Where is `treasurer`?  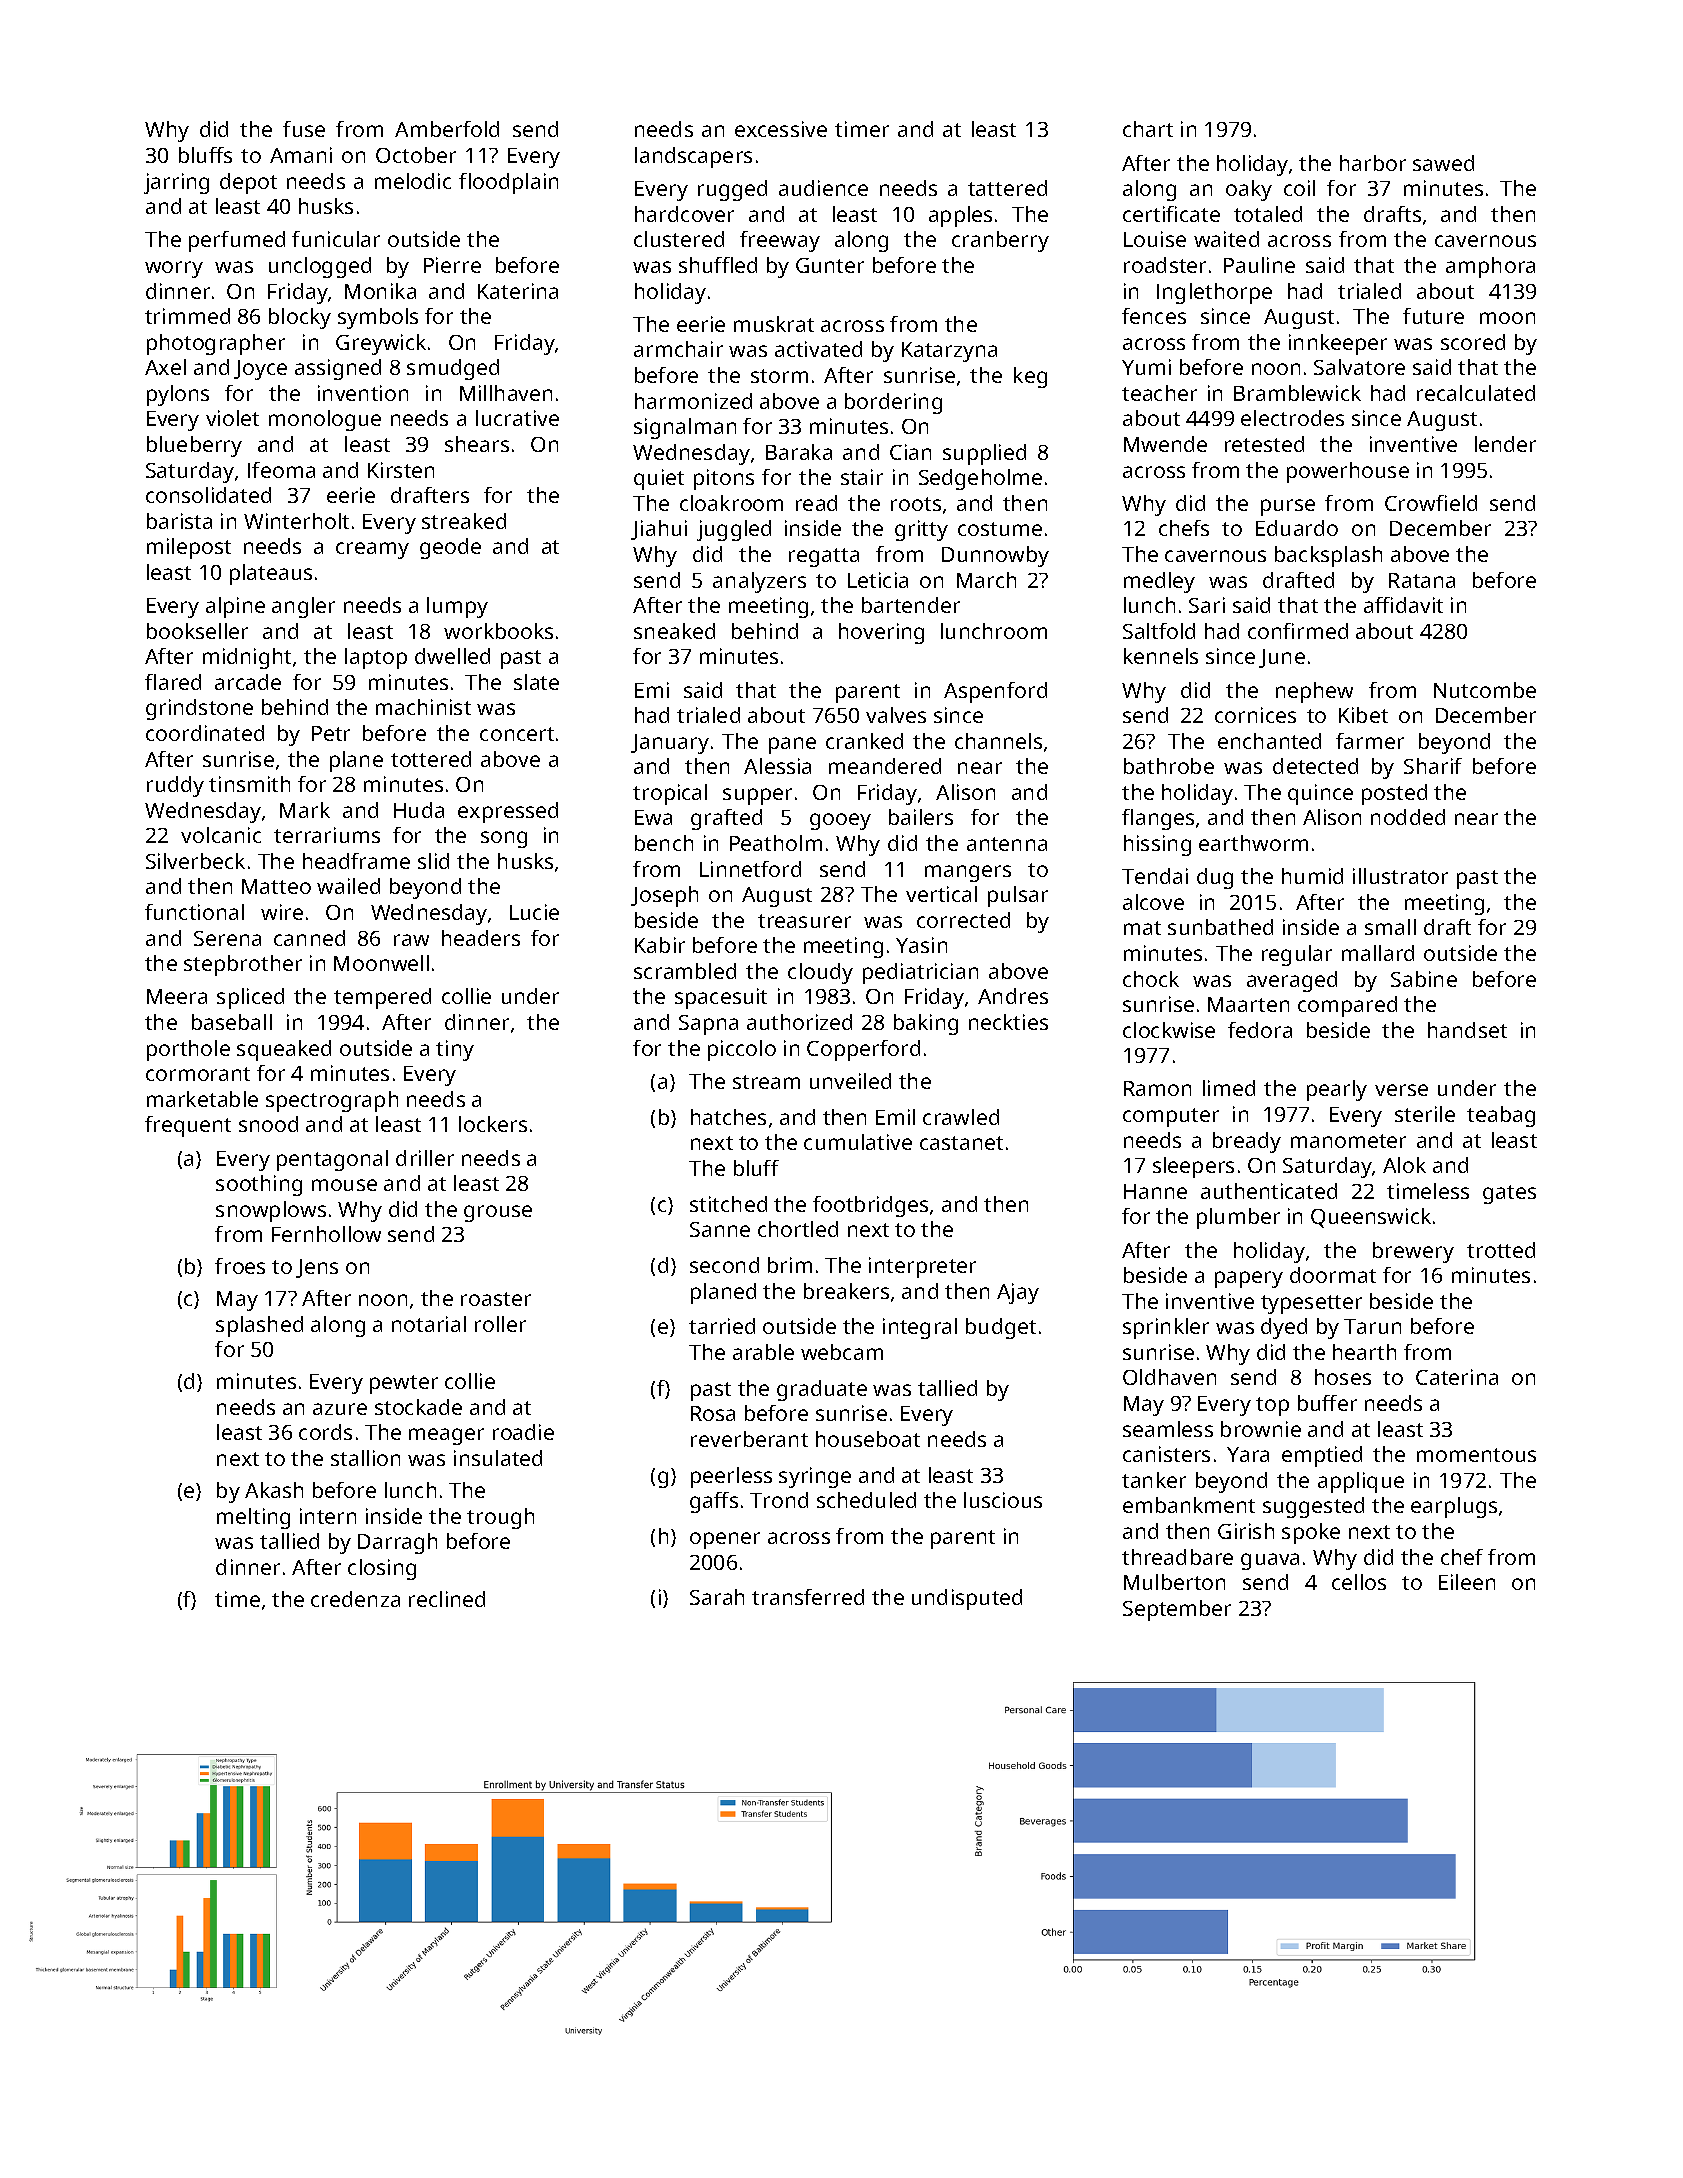
treasurer is located at coordinates (804, 921).
